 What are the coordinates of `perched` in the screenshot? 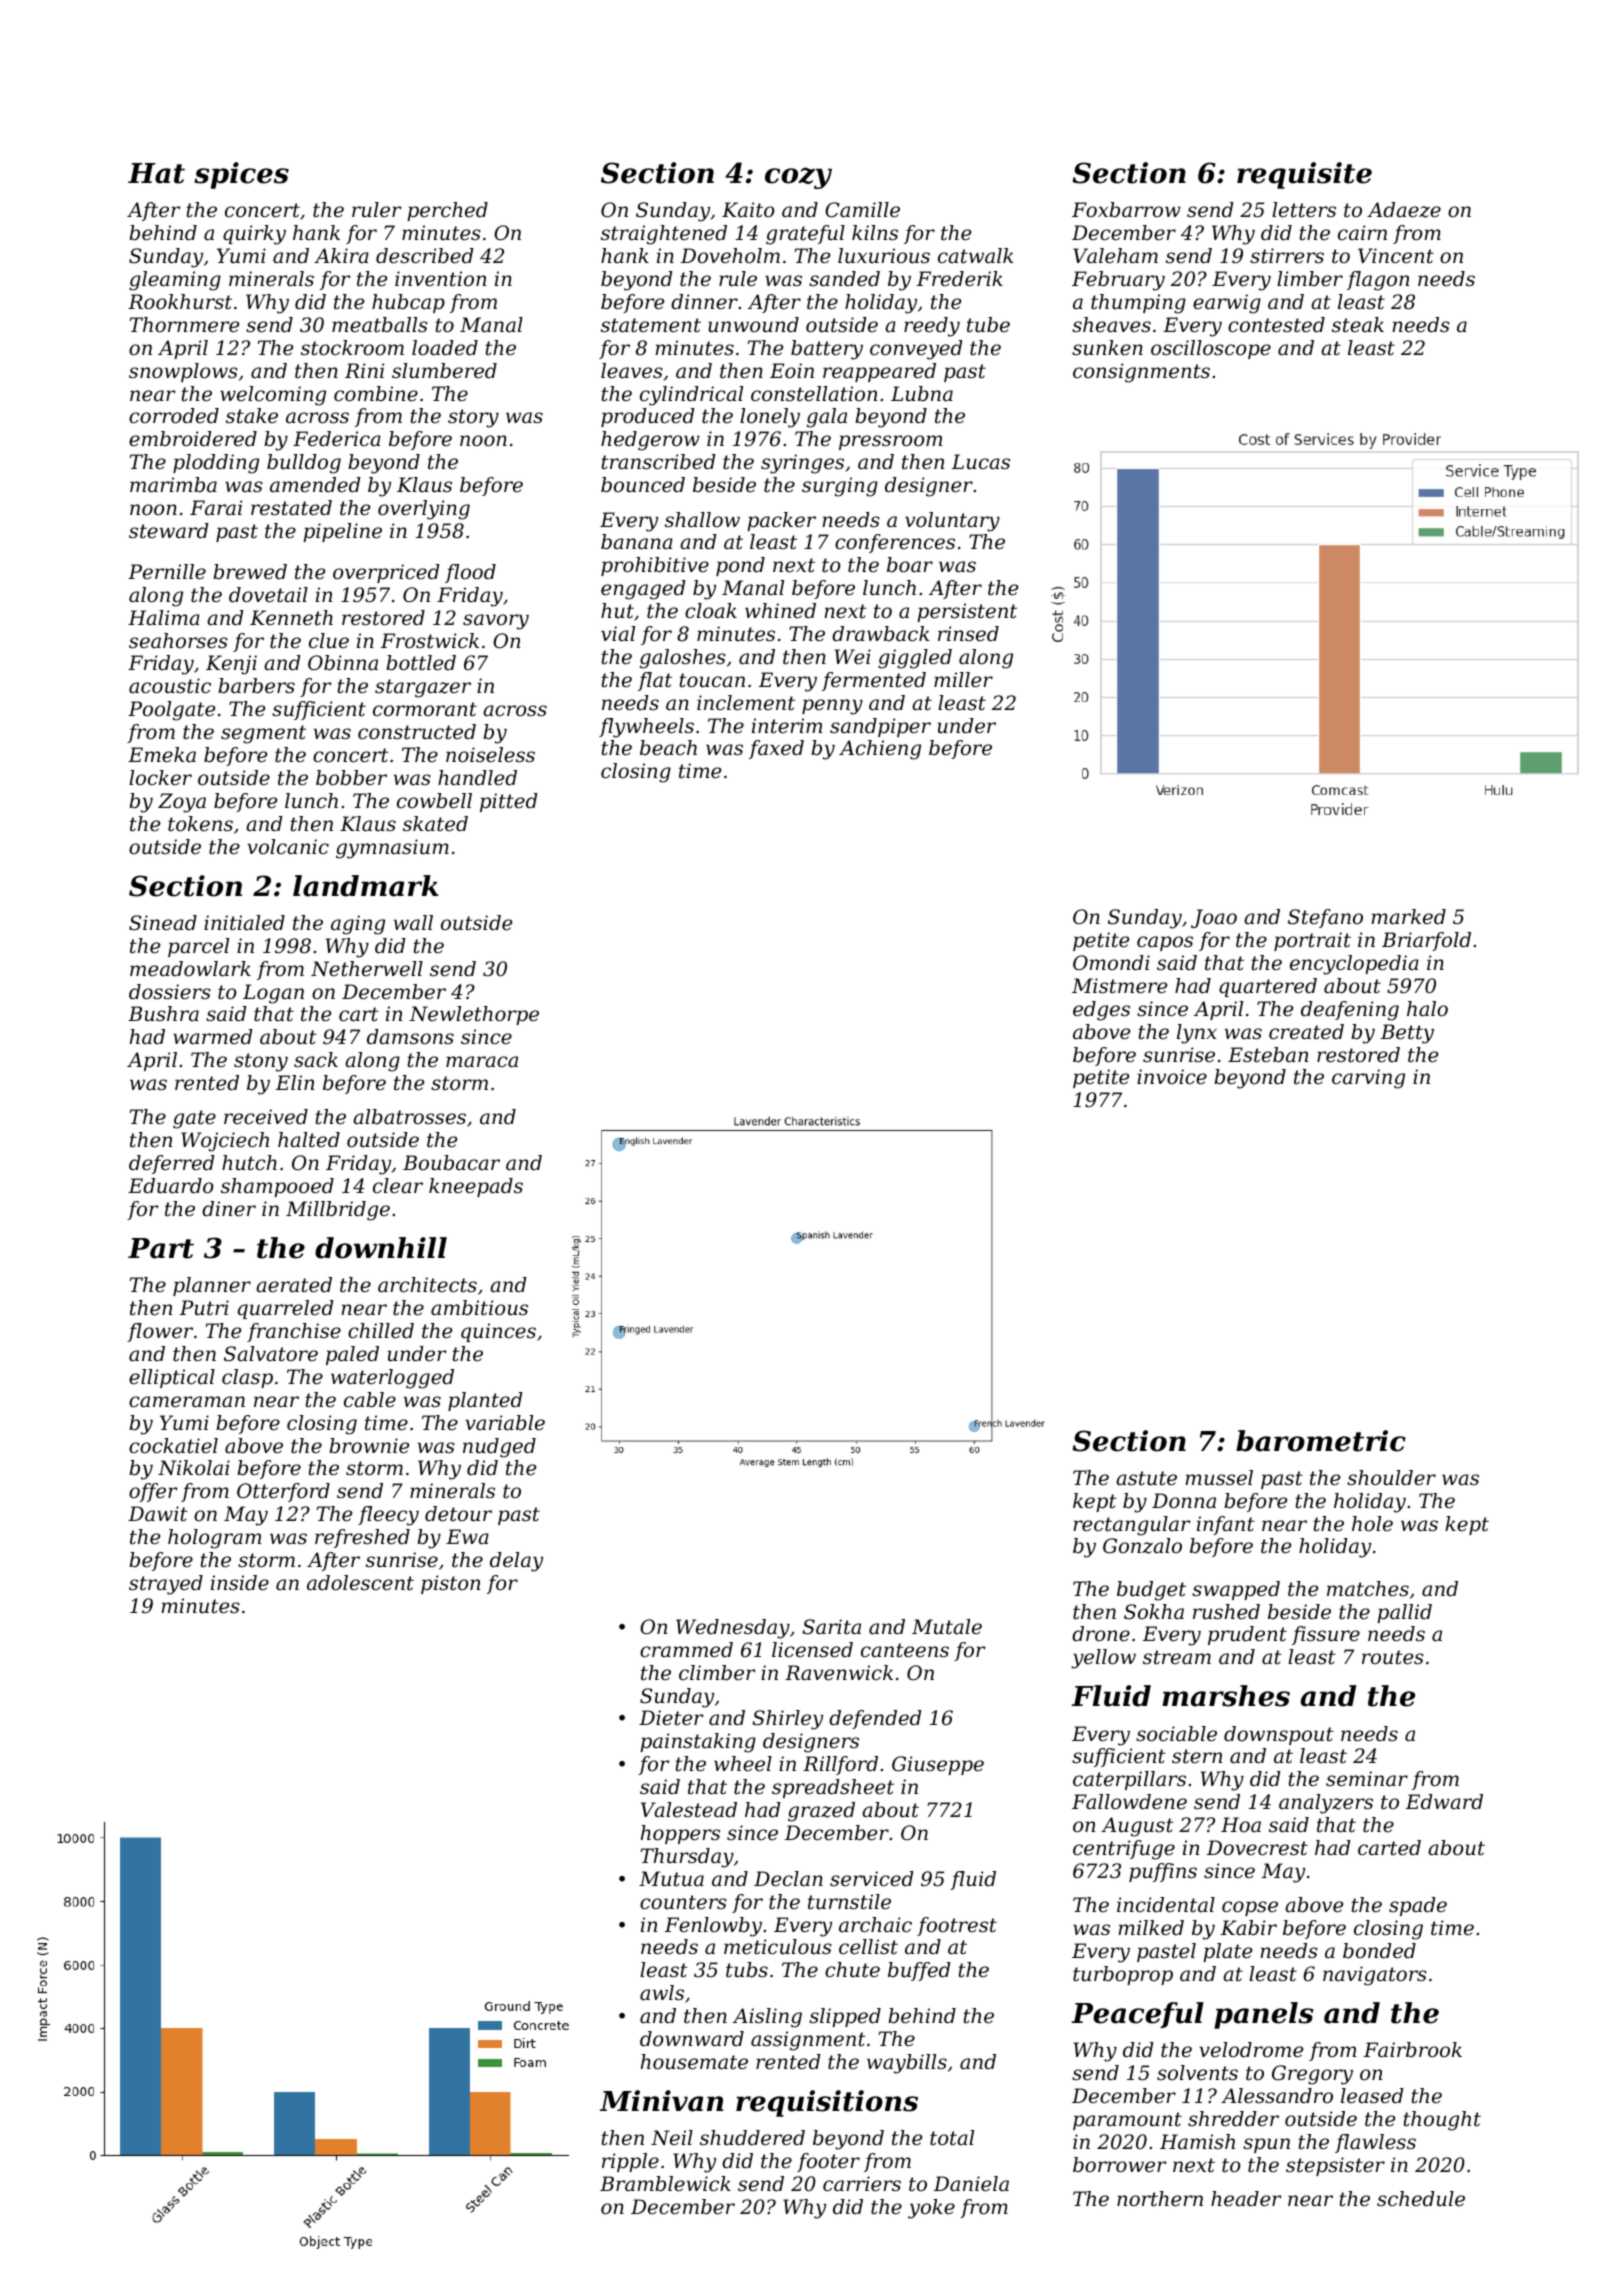 It's located at (447, 211).
